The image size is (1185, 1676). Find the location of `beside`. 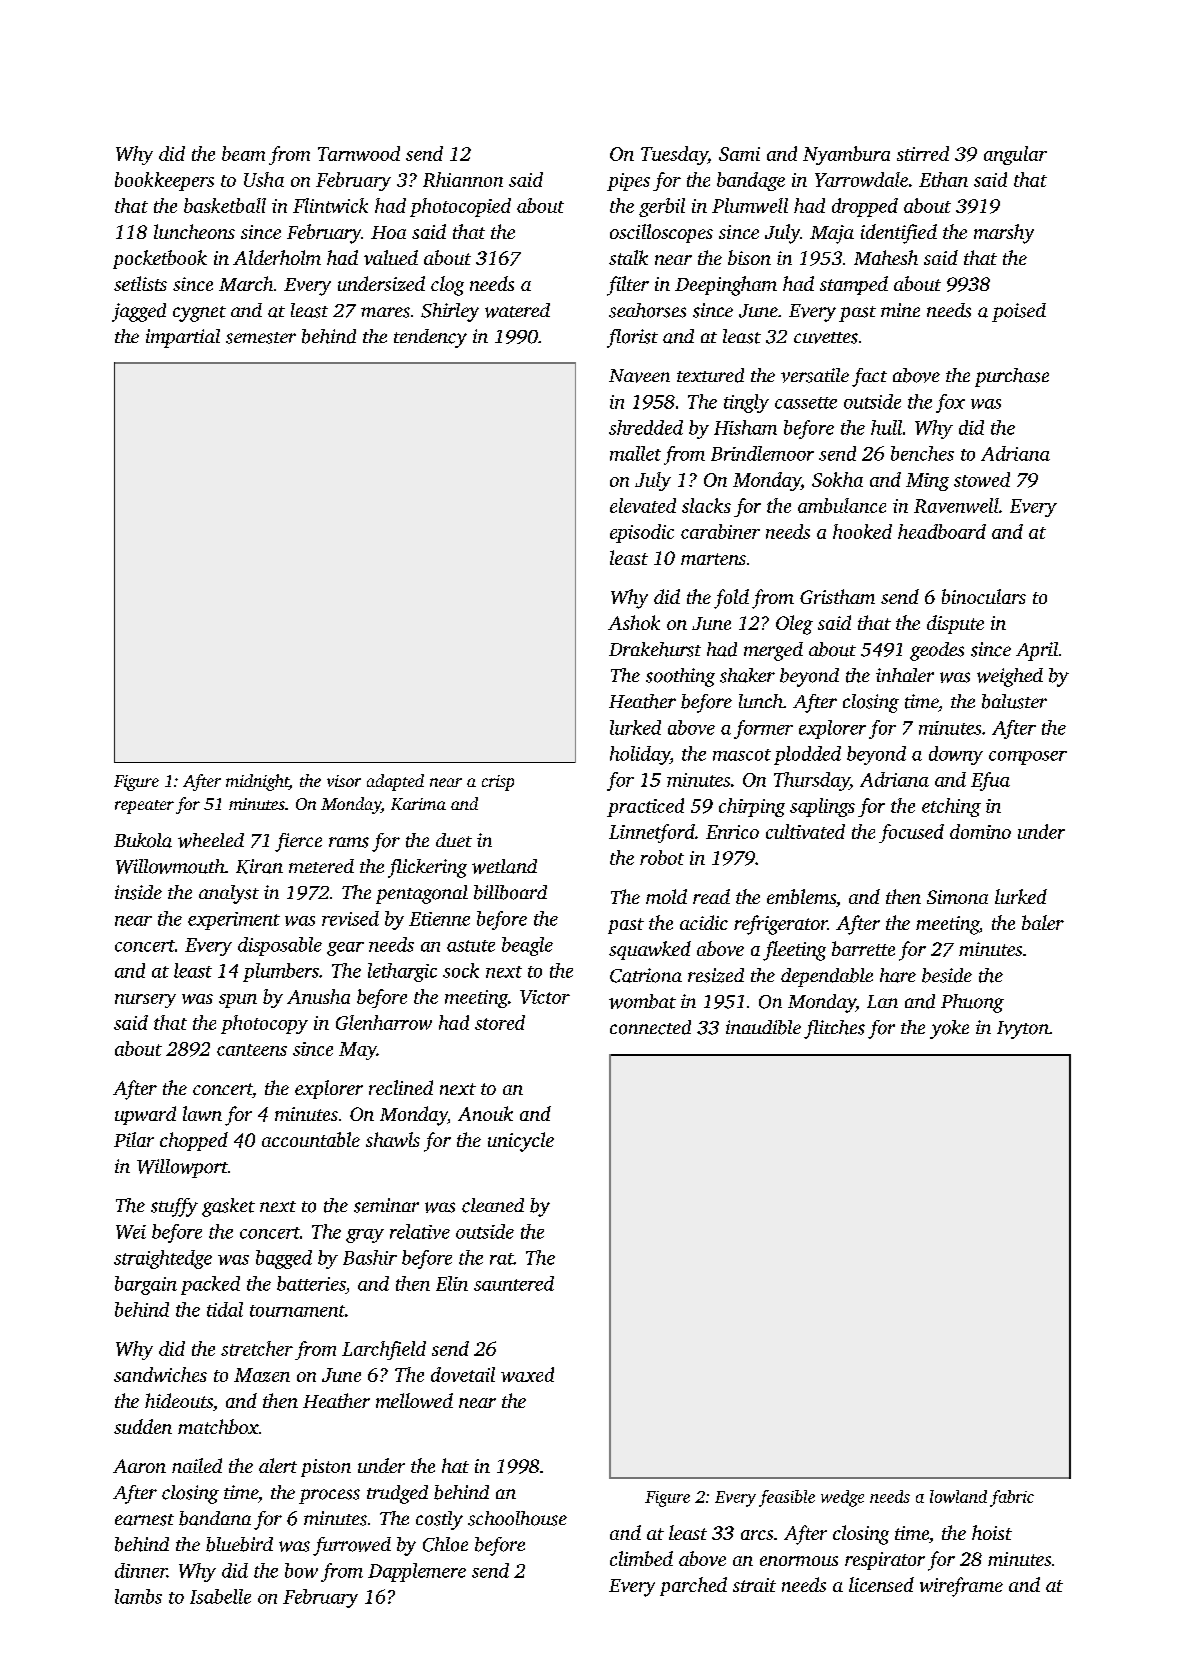

beside is located at coordinates (947, 975).
